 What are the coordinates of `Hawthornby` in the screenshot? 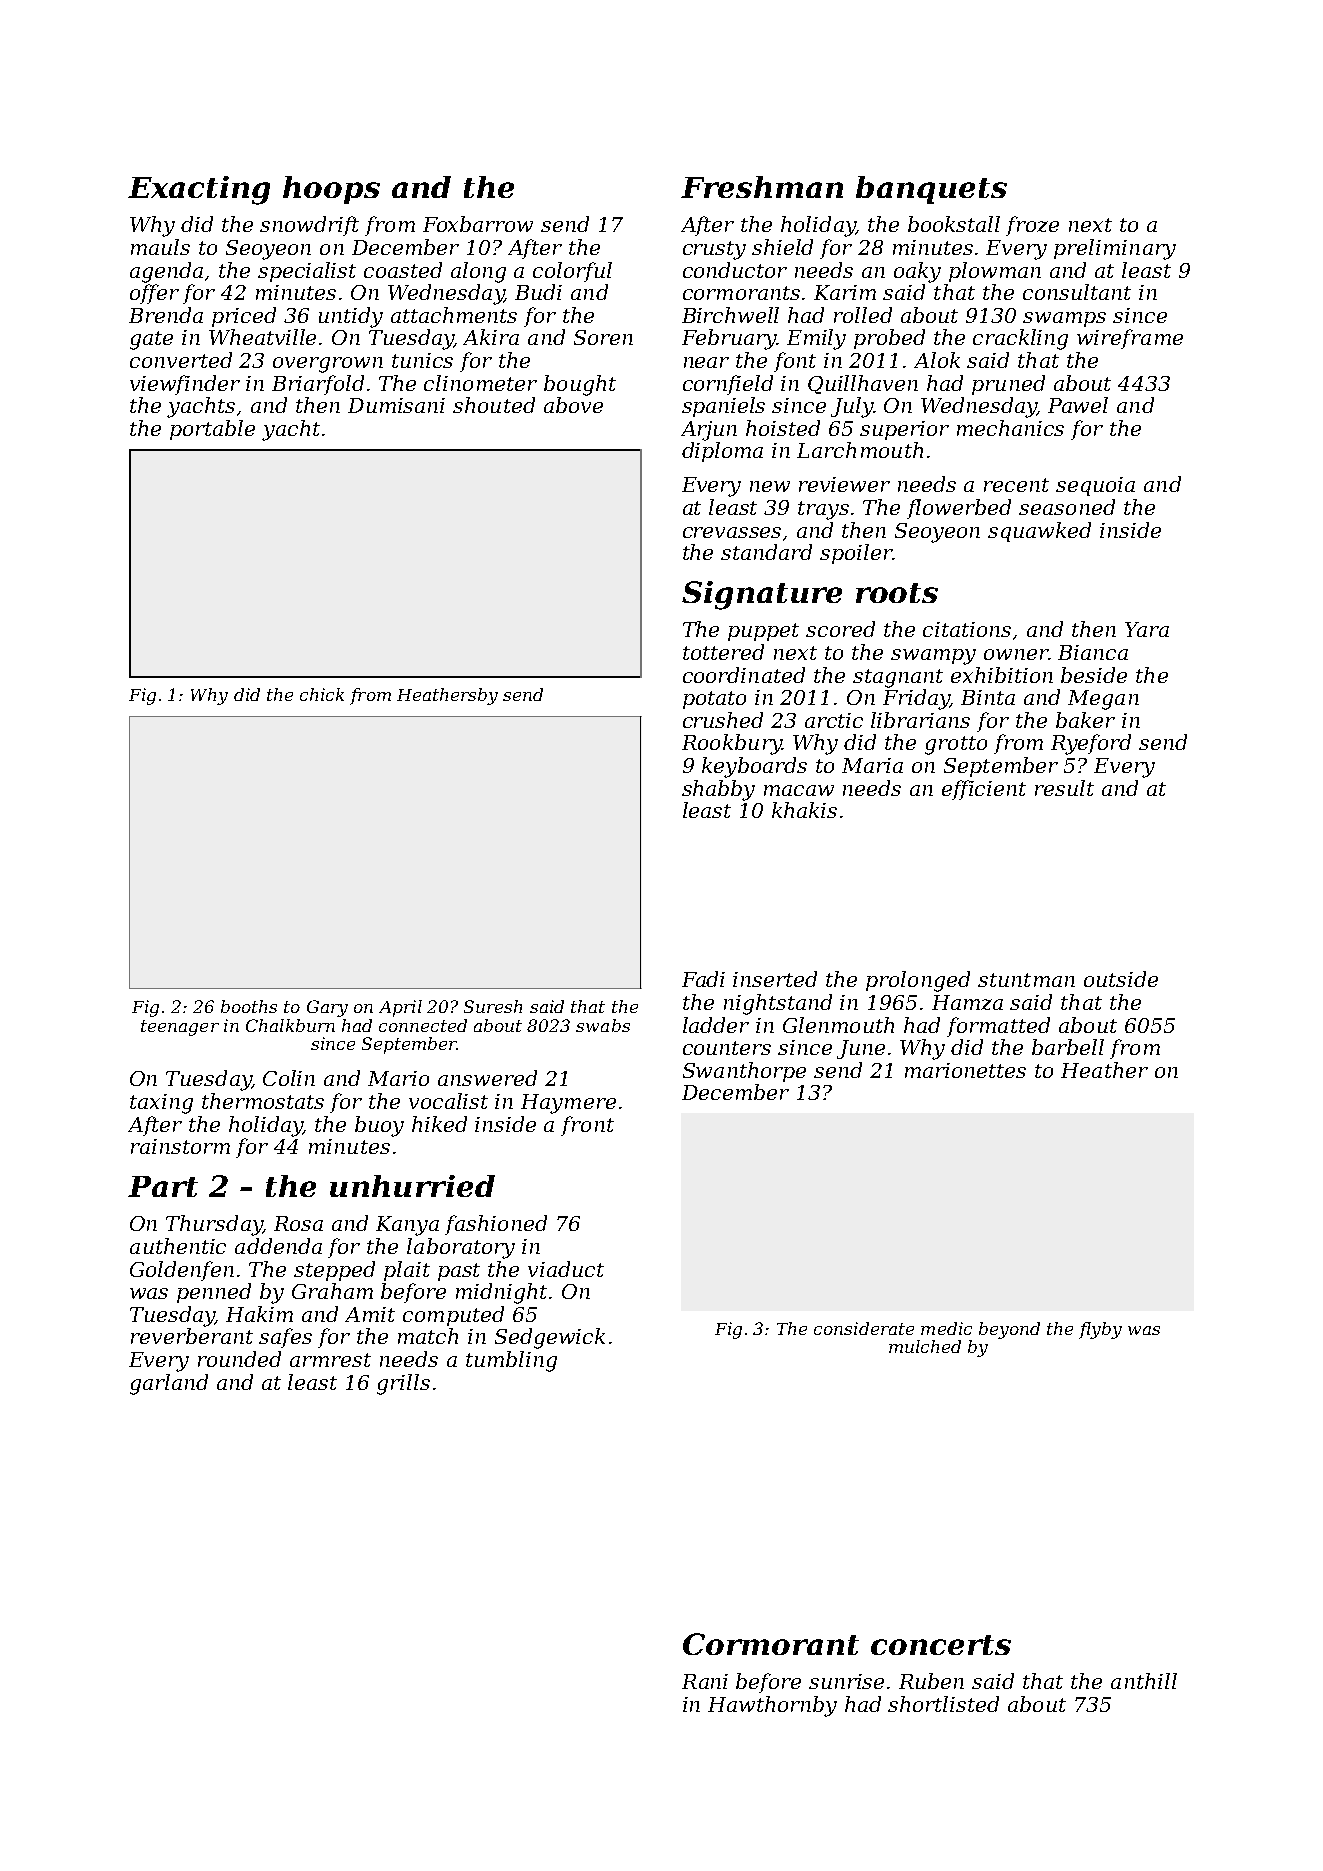 It's located at (772, 1706).
